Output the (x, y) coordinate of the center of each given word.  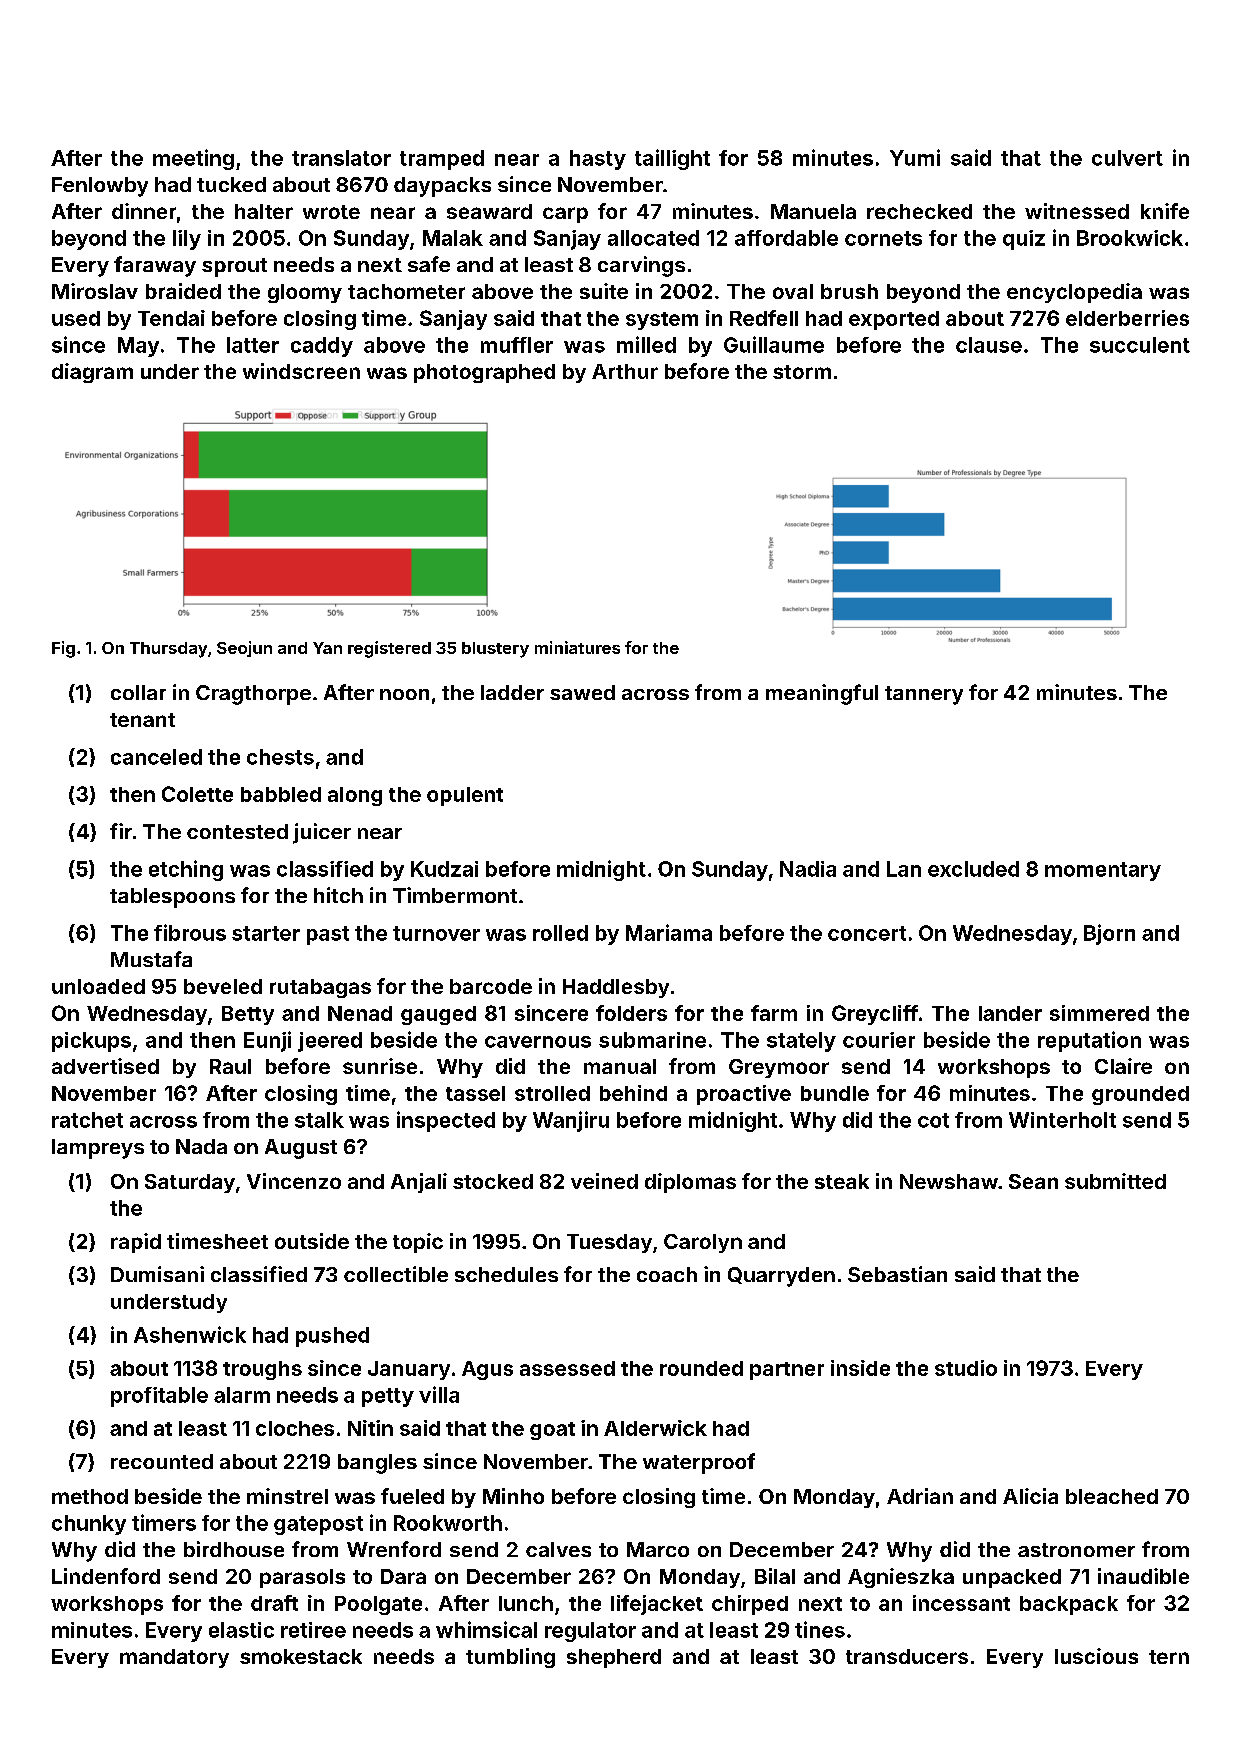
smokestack (301, 1656)
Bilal (775, 1576)
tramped (442, 160)
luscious (1096, 1656)
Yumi (915, 157)
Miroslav (95, 291)
